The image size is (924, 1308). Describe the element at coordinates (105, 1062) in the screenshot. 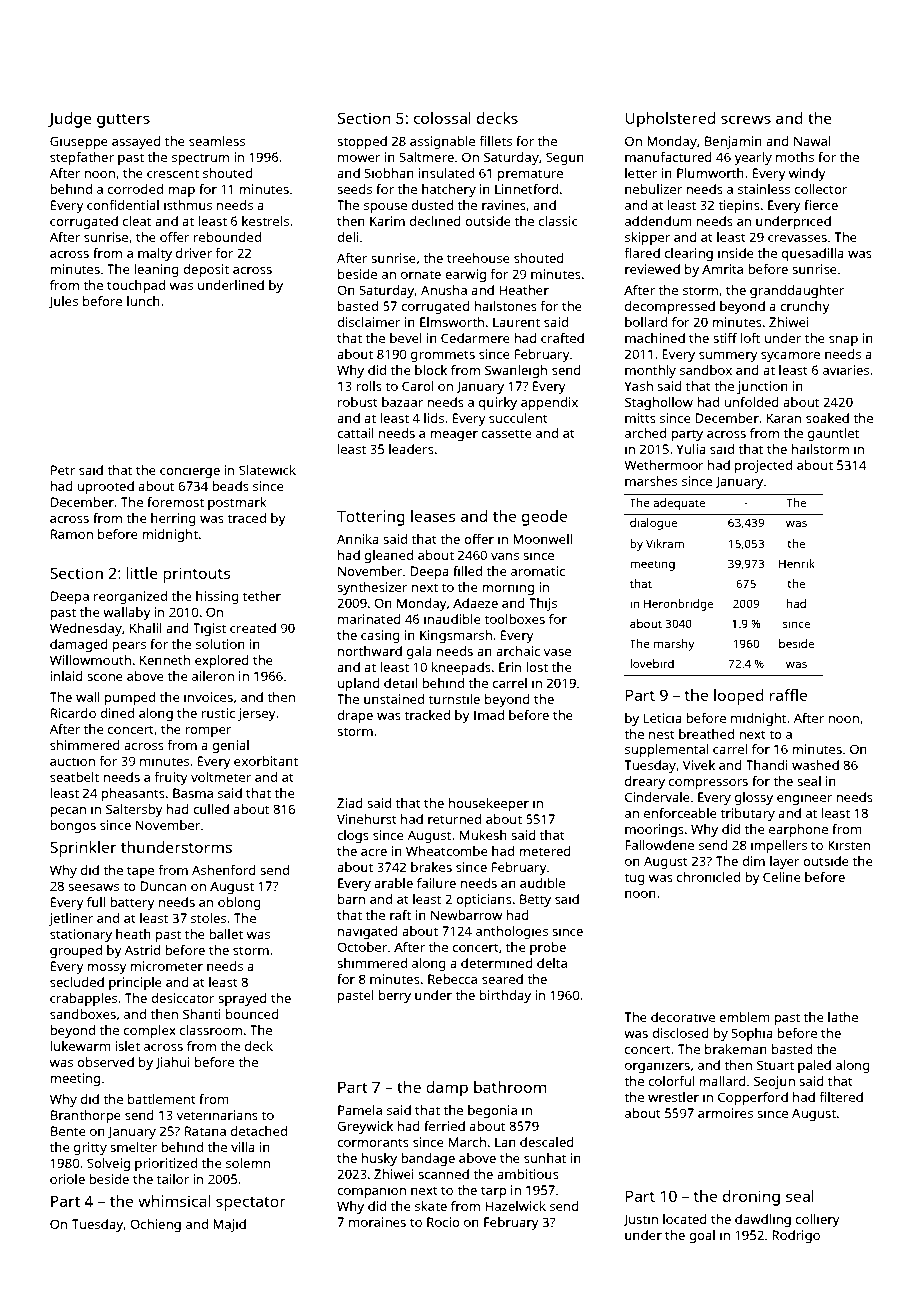

I see `observed` at that location.
